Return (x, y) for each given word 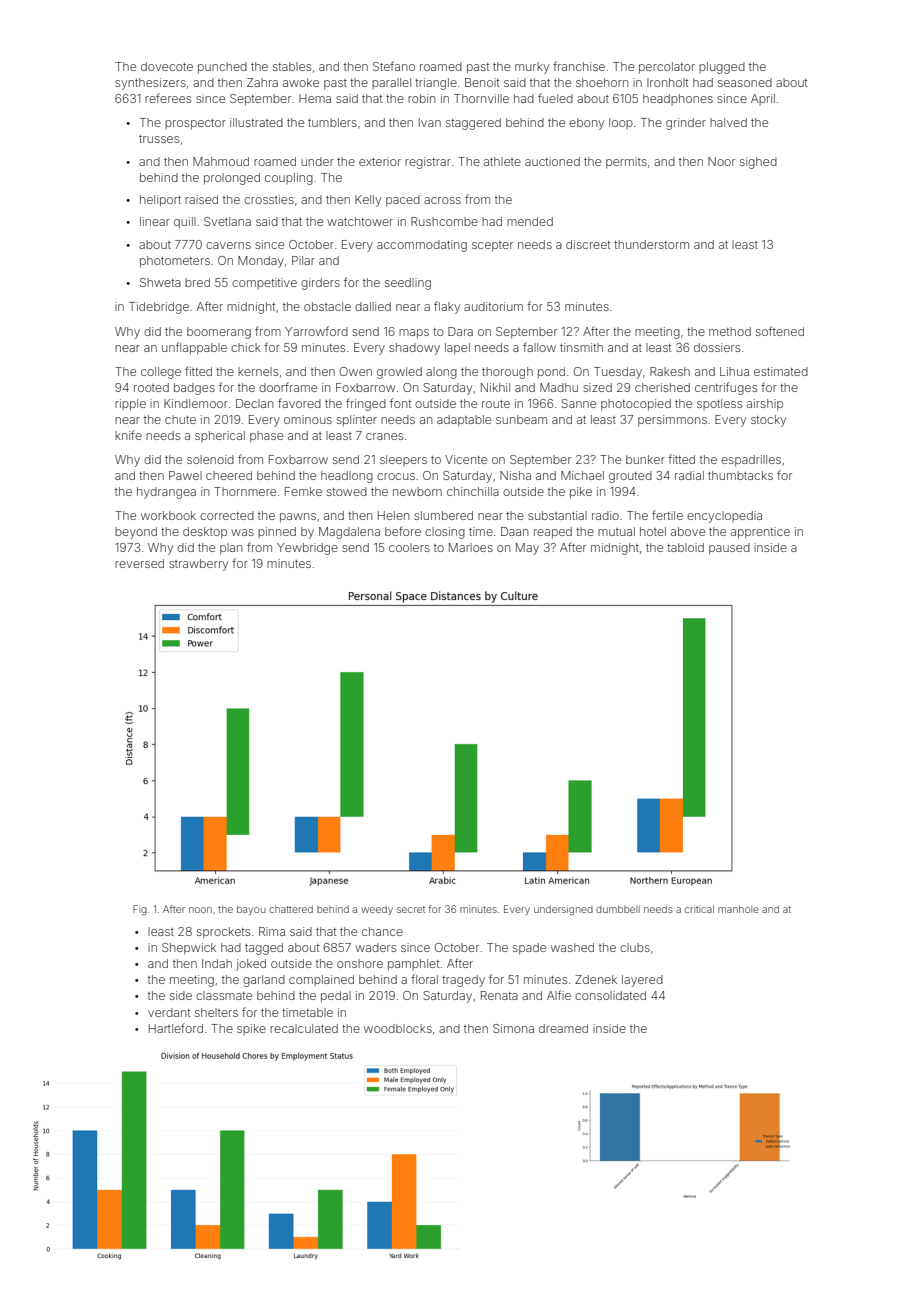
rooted (151, 387)
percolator (667, 68)
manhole (738, 909)
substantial (557, 515)
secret (411, 909)
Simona (513, 1028)
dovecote (167, 66)
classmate (224, 995)
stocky (768, 421)
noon (200, 910)
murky (532, 68)
